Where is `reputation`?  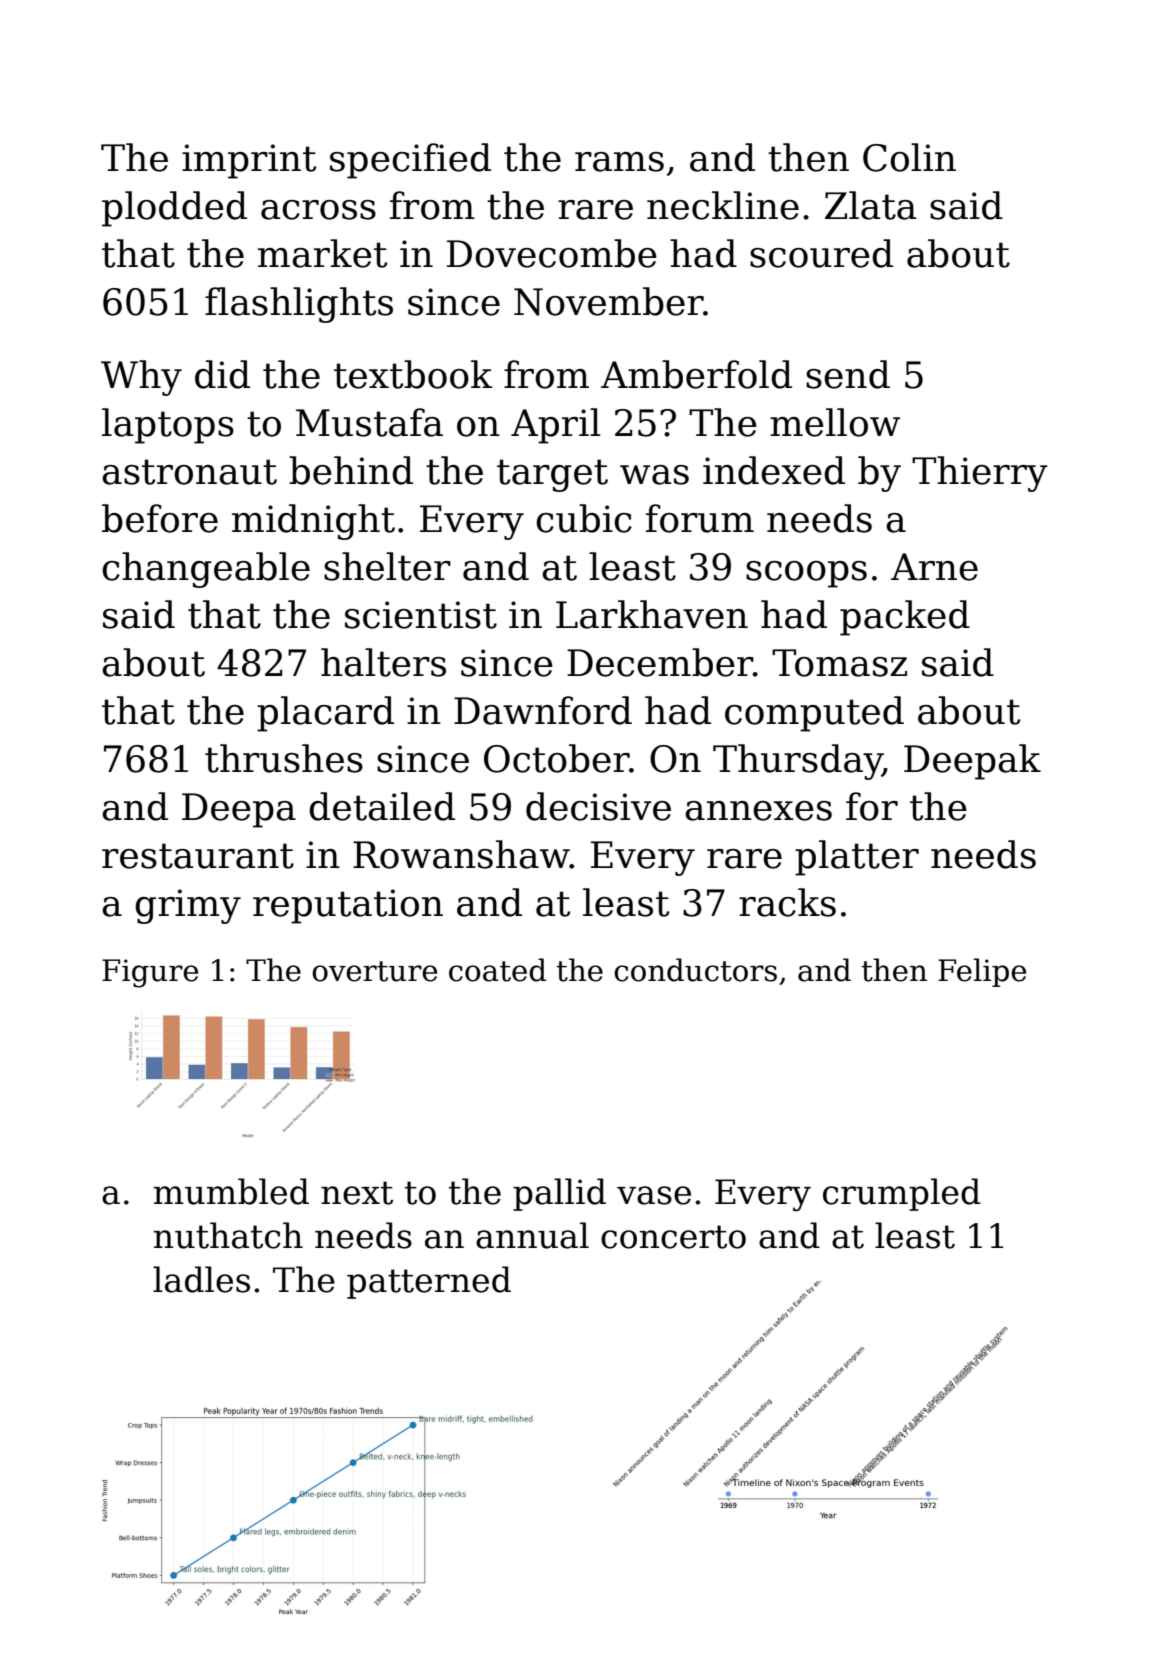
reputation is located at coordinates (348, 906).
